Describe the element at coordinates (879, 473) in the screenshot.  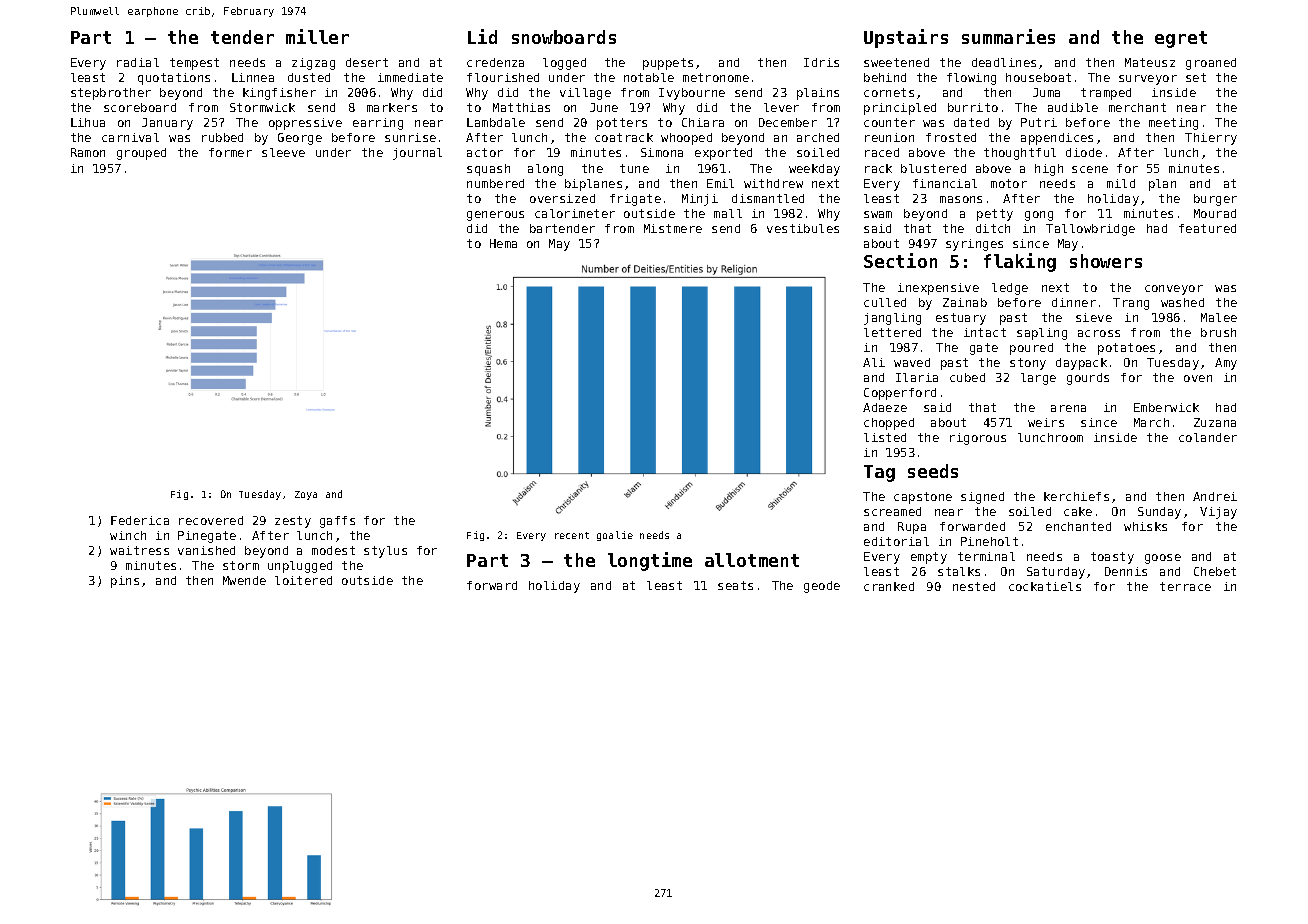
I see `Tag` at that location.
